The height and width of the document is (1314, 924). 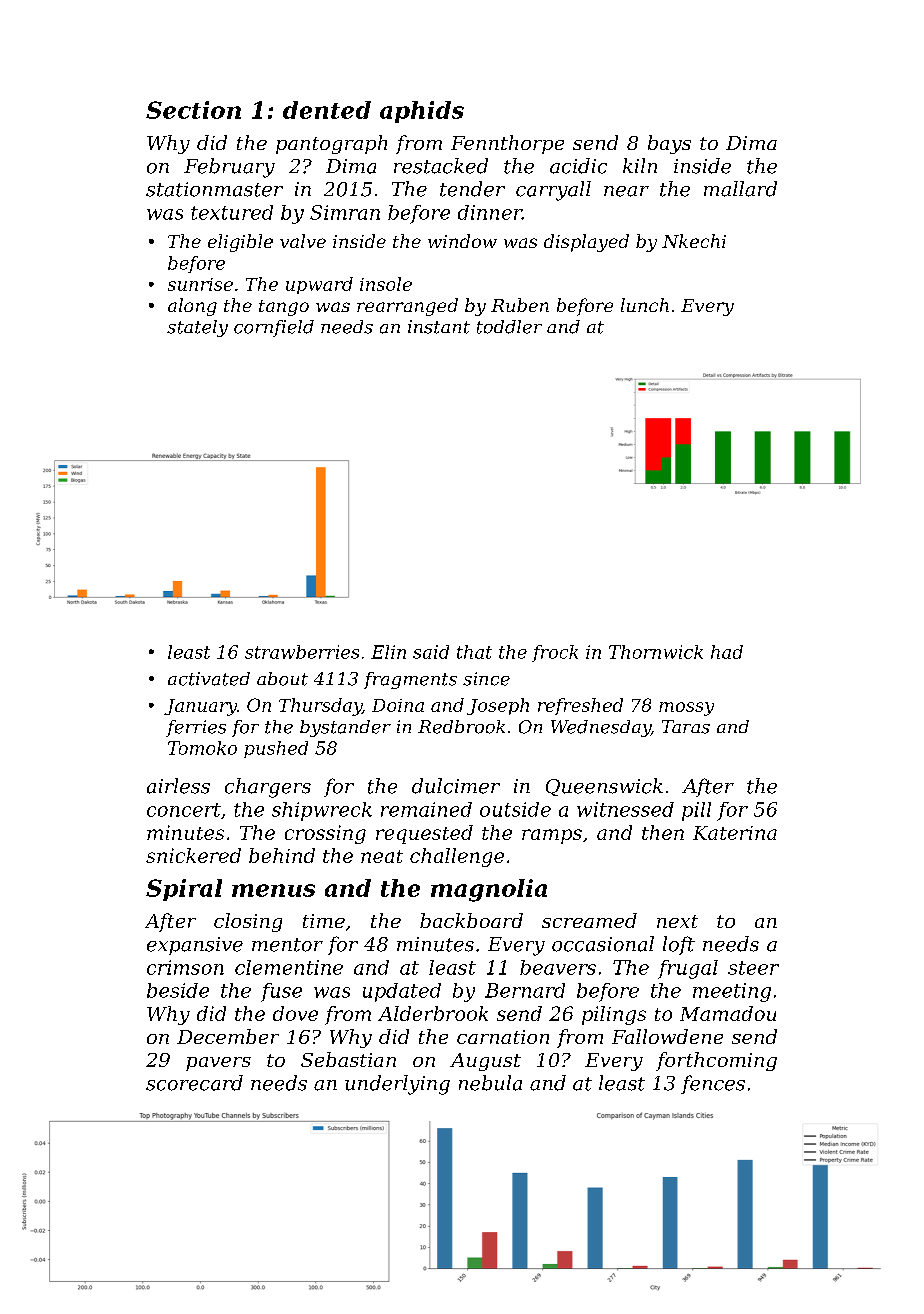 I want to click on Tomoko, so click(x=202, y=748).
